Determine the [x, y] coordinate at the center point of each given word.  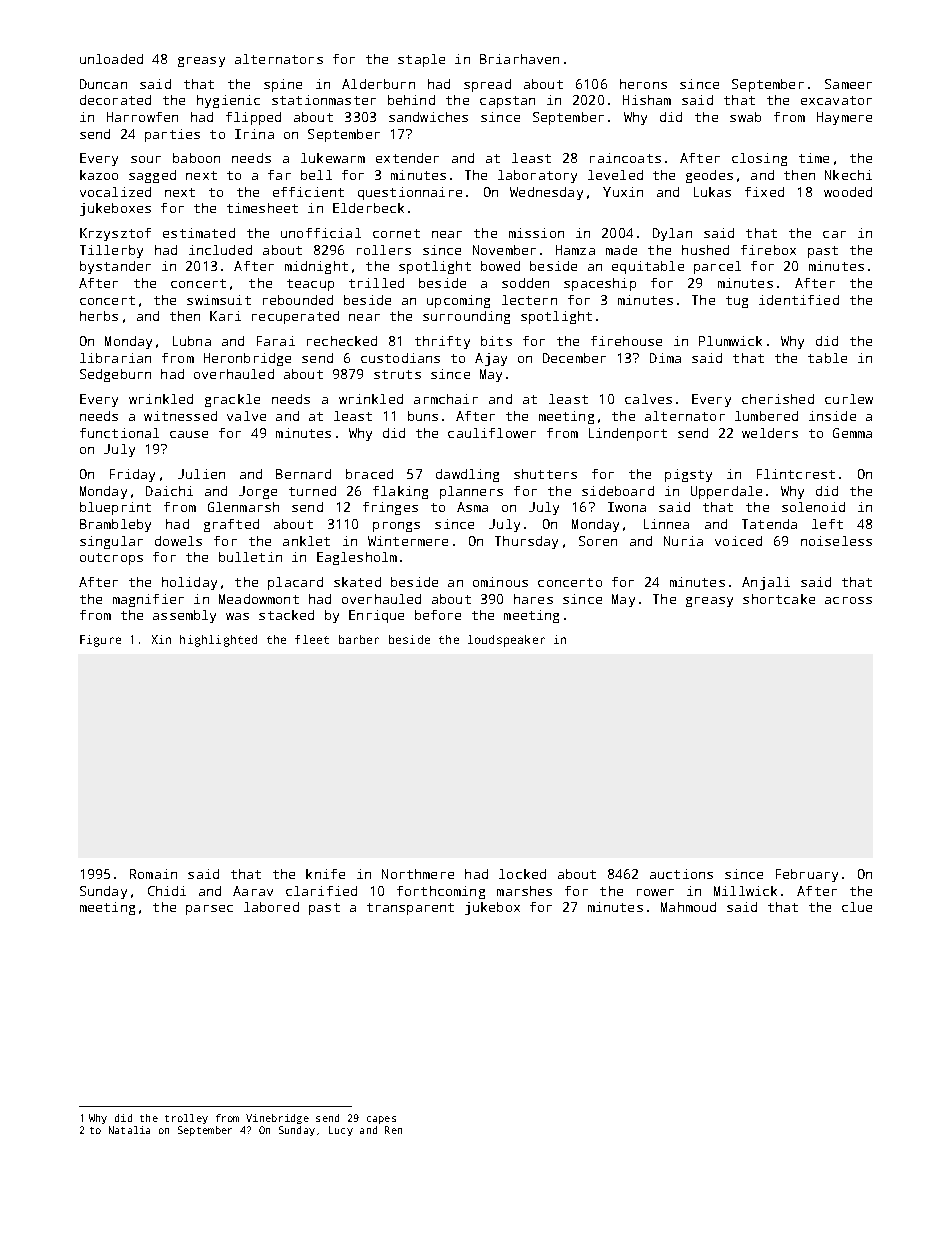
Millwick [745, 891]
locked [522, 874]
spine [283, 85]
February [807, 875]
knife [325, 874]
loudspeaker [506, 641]
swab [745, 117]
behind [411, 100]
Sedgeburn [115, 375]
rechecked [342, 341]
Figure [100, 641]
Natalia [129, 1130]
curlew [849, 399]
